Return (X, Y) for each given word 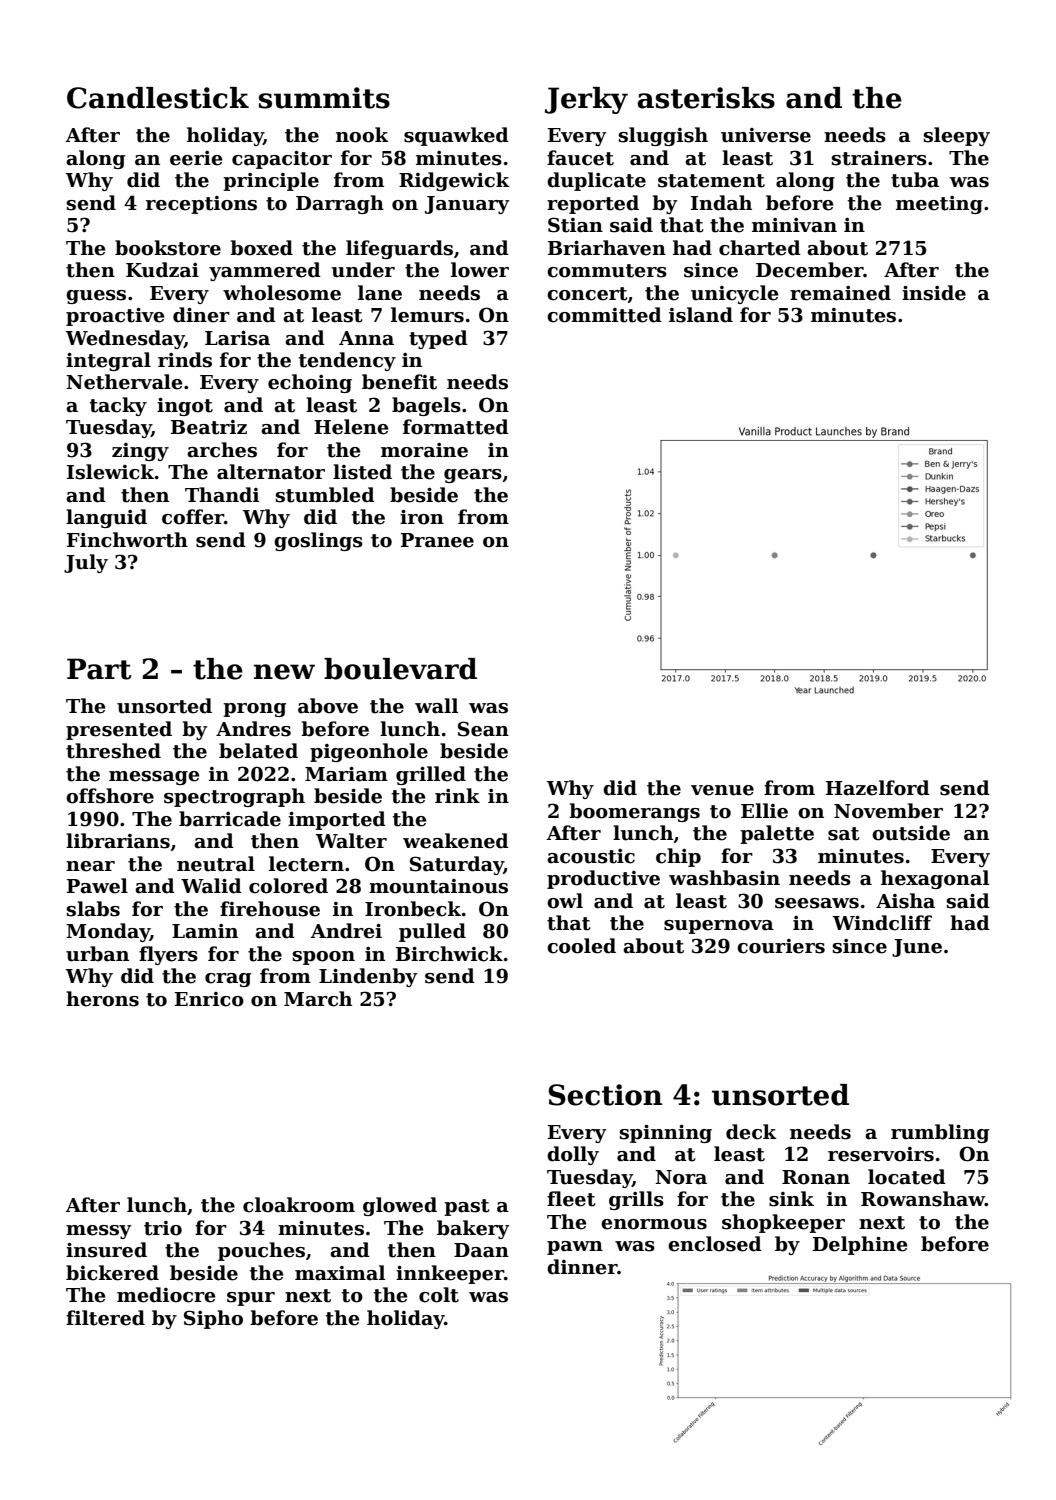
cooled (581, 946)
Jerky (586, 100)
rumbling (940, 1133)
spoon (324, 958)
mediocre (166, 1295)
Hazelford (878, 788)
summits (324, 98)
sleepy (957, 136)
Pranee (437, 540)
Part (99, 669)
